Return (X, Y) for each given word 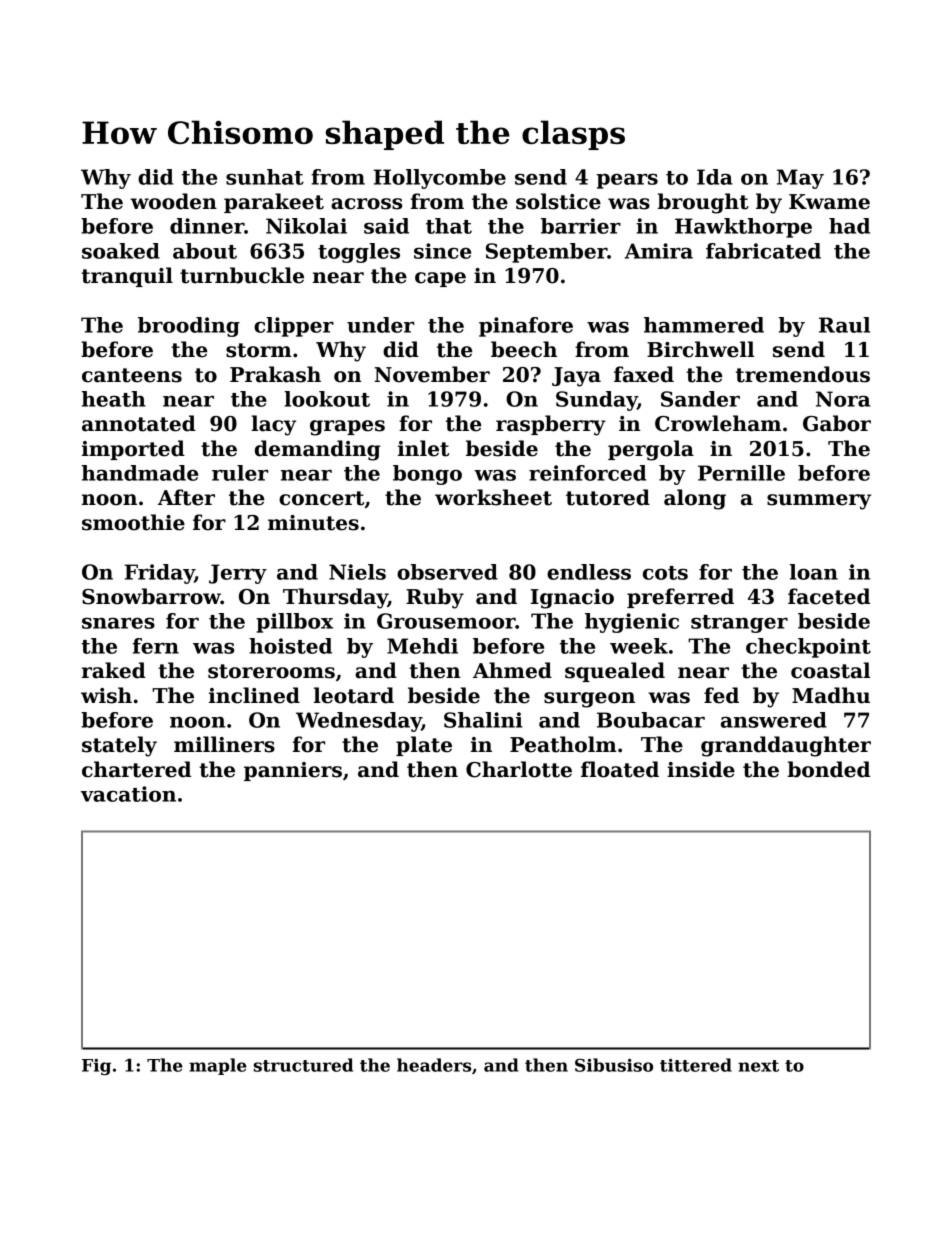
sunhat (265, 177)
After (186, 497)
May (800, 179)
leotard (354, 695)
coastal (830, 670)
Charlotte (519, 769)
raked (114, 670)
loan (814, 572)
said (386, 226)
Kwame (829, 202)
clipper (294, 327)
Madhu (831, 695)
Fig (96, 1067)
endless (589, 572)
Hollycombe (440, 179)
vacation (128, 794)
